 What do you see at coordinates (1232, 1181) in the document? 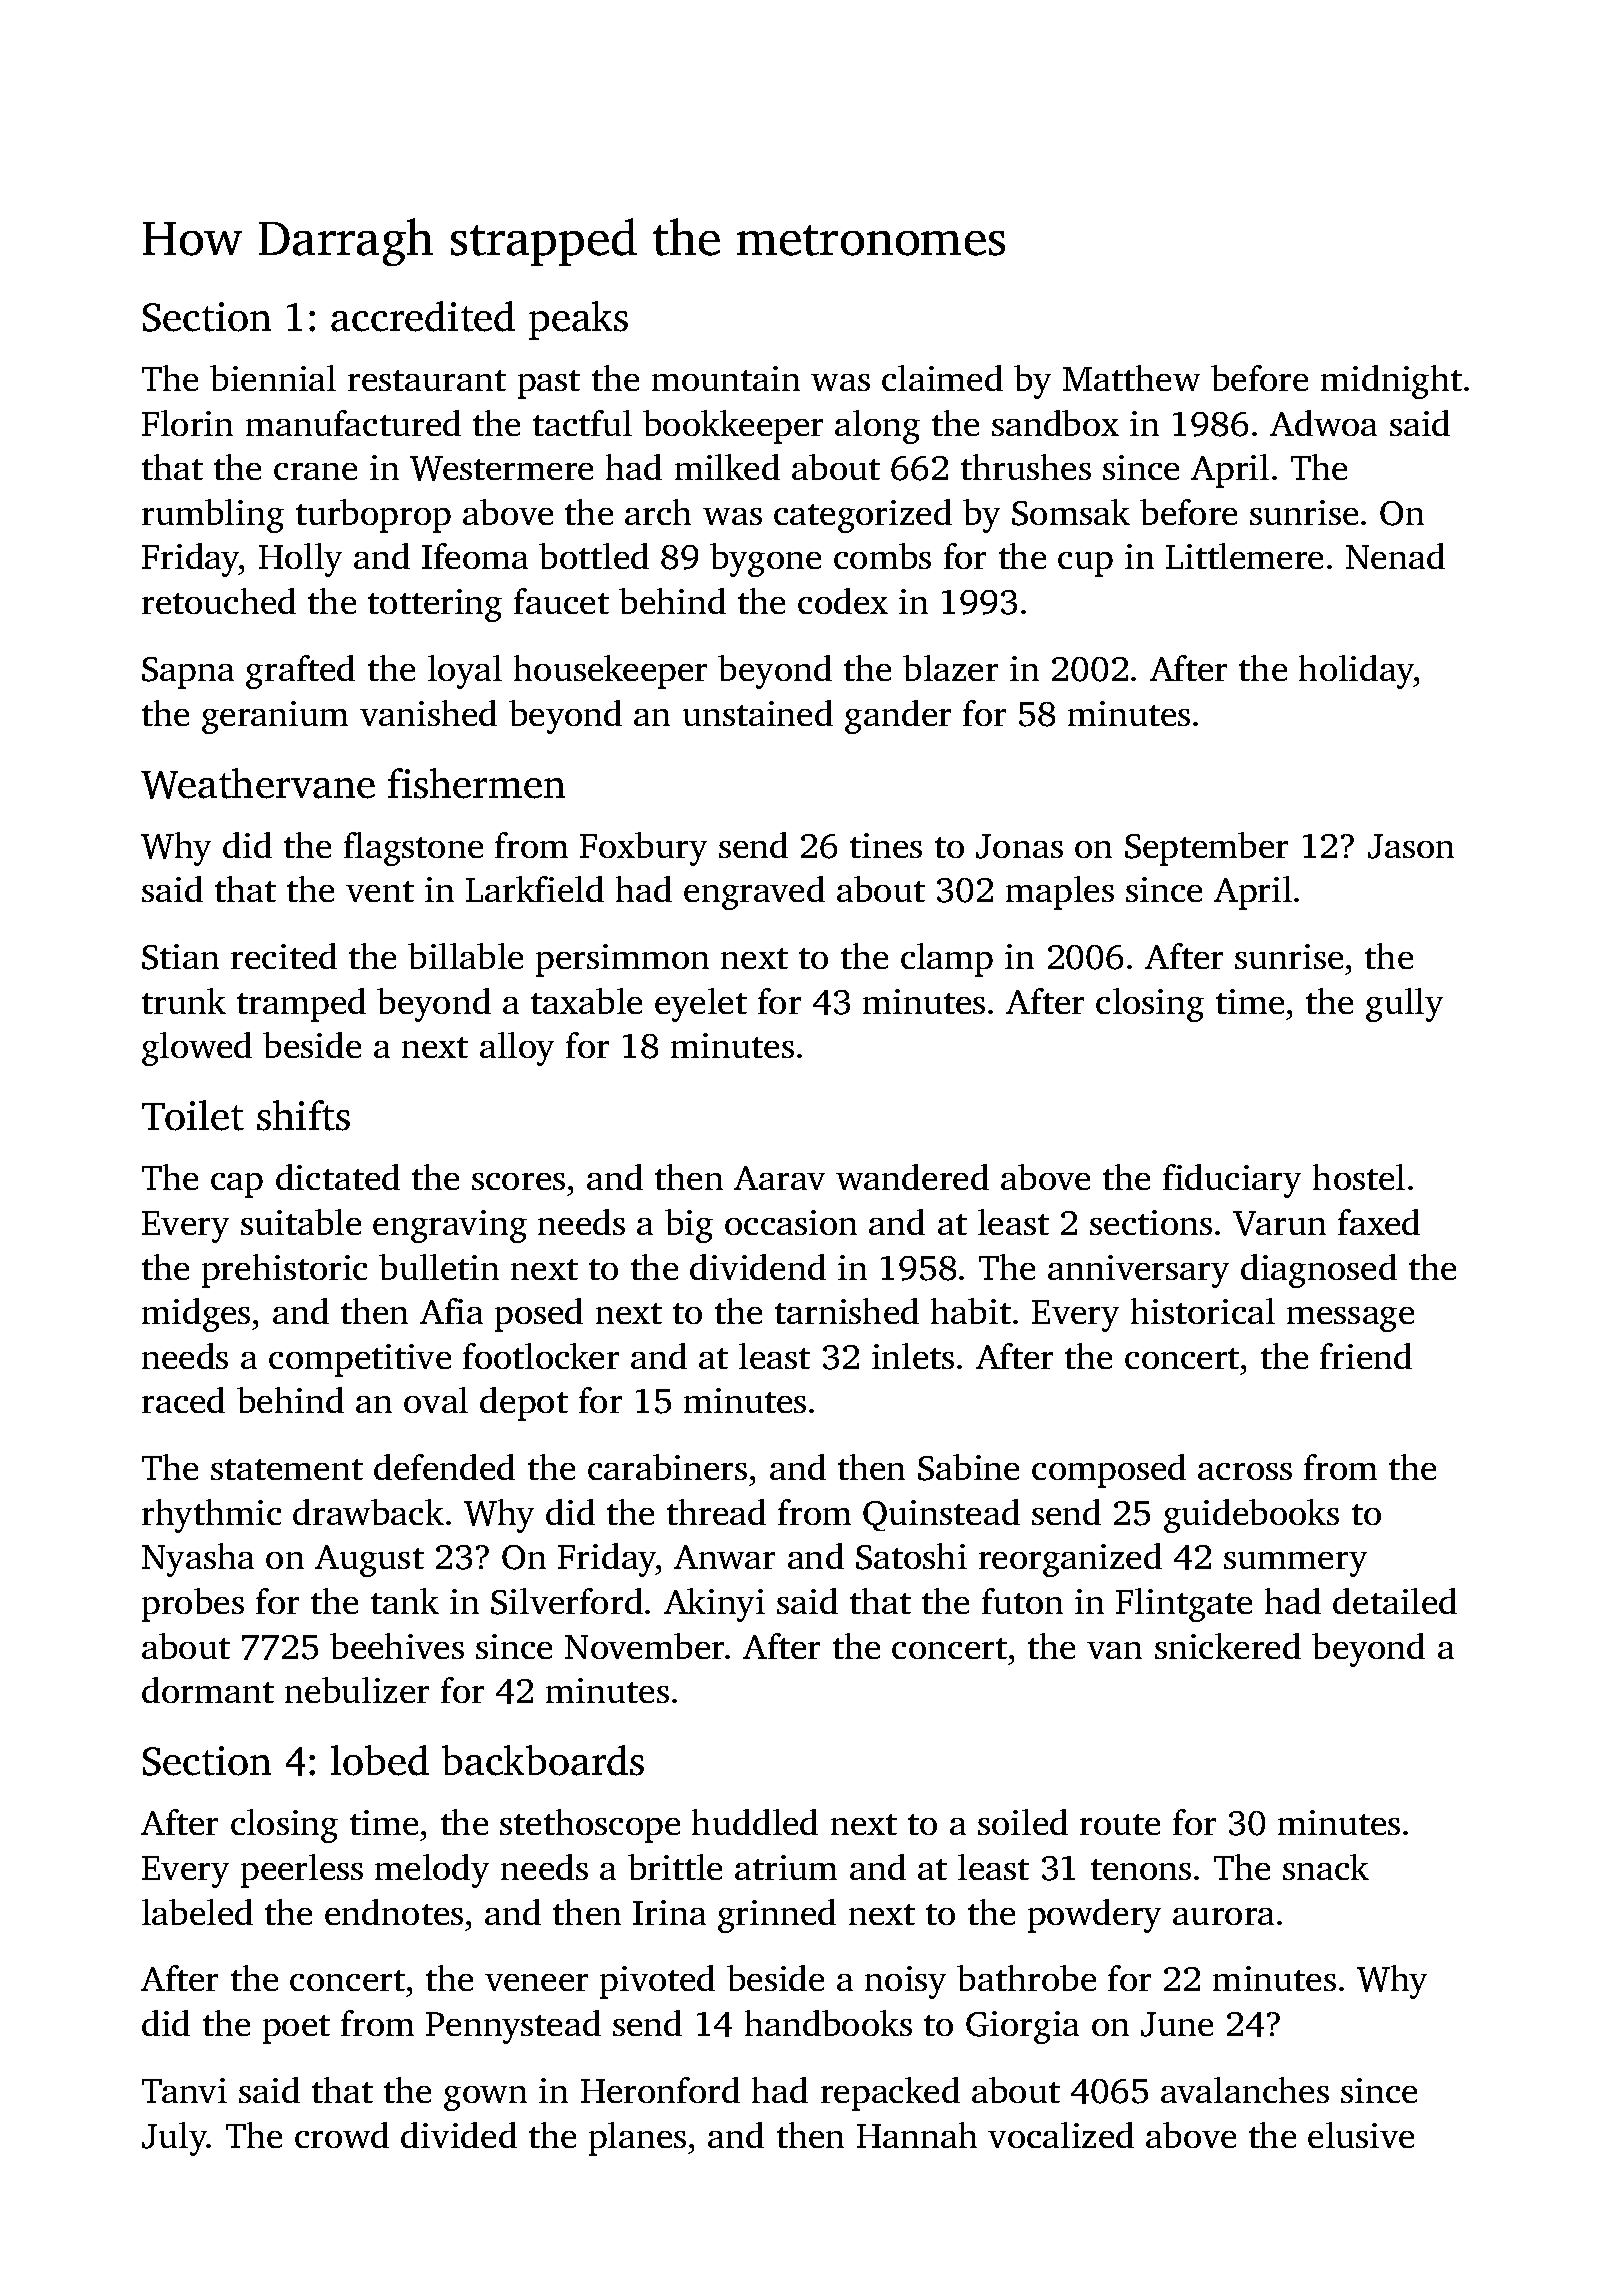
I see `fiduciary` at bounding box center [1232, 1181].
